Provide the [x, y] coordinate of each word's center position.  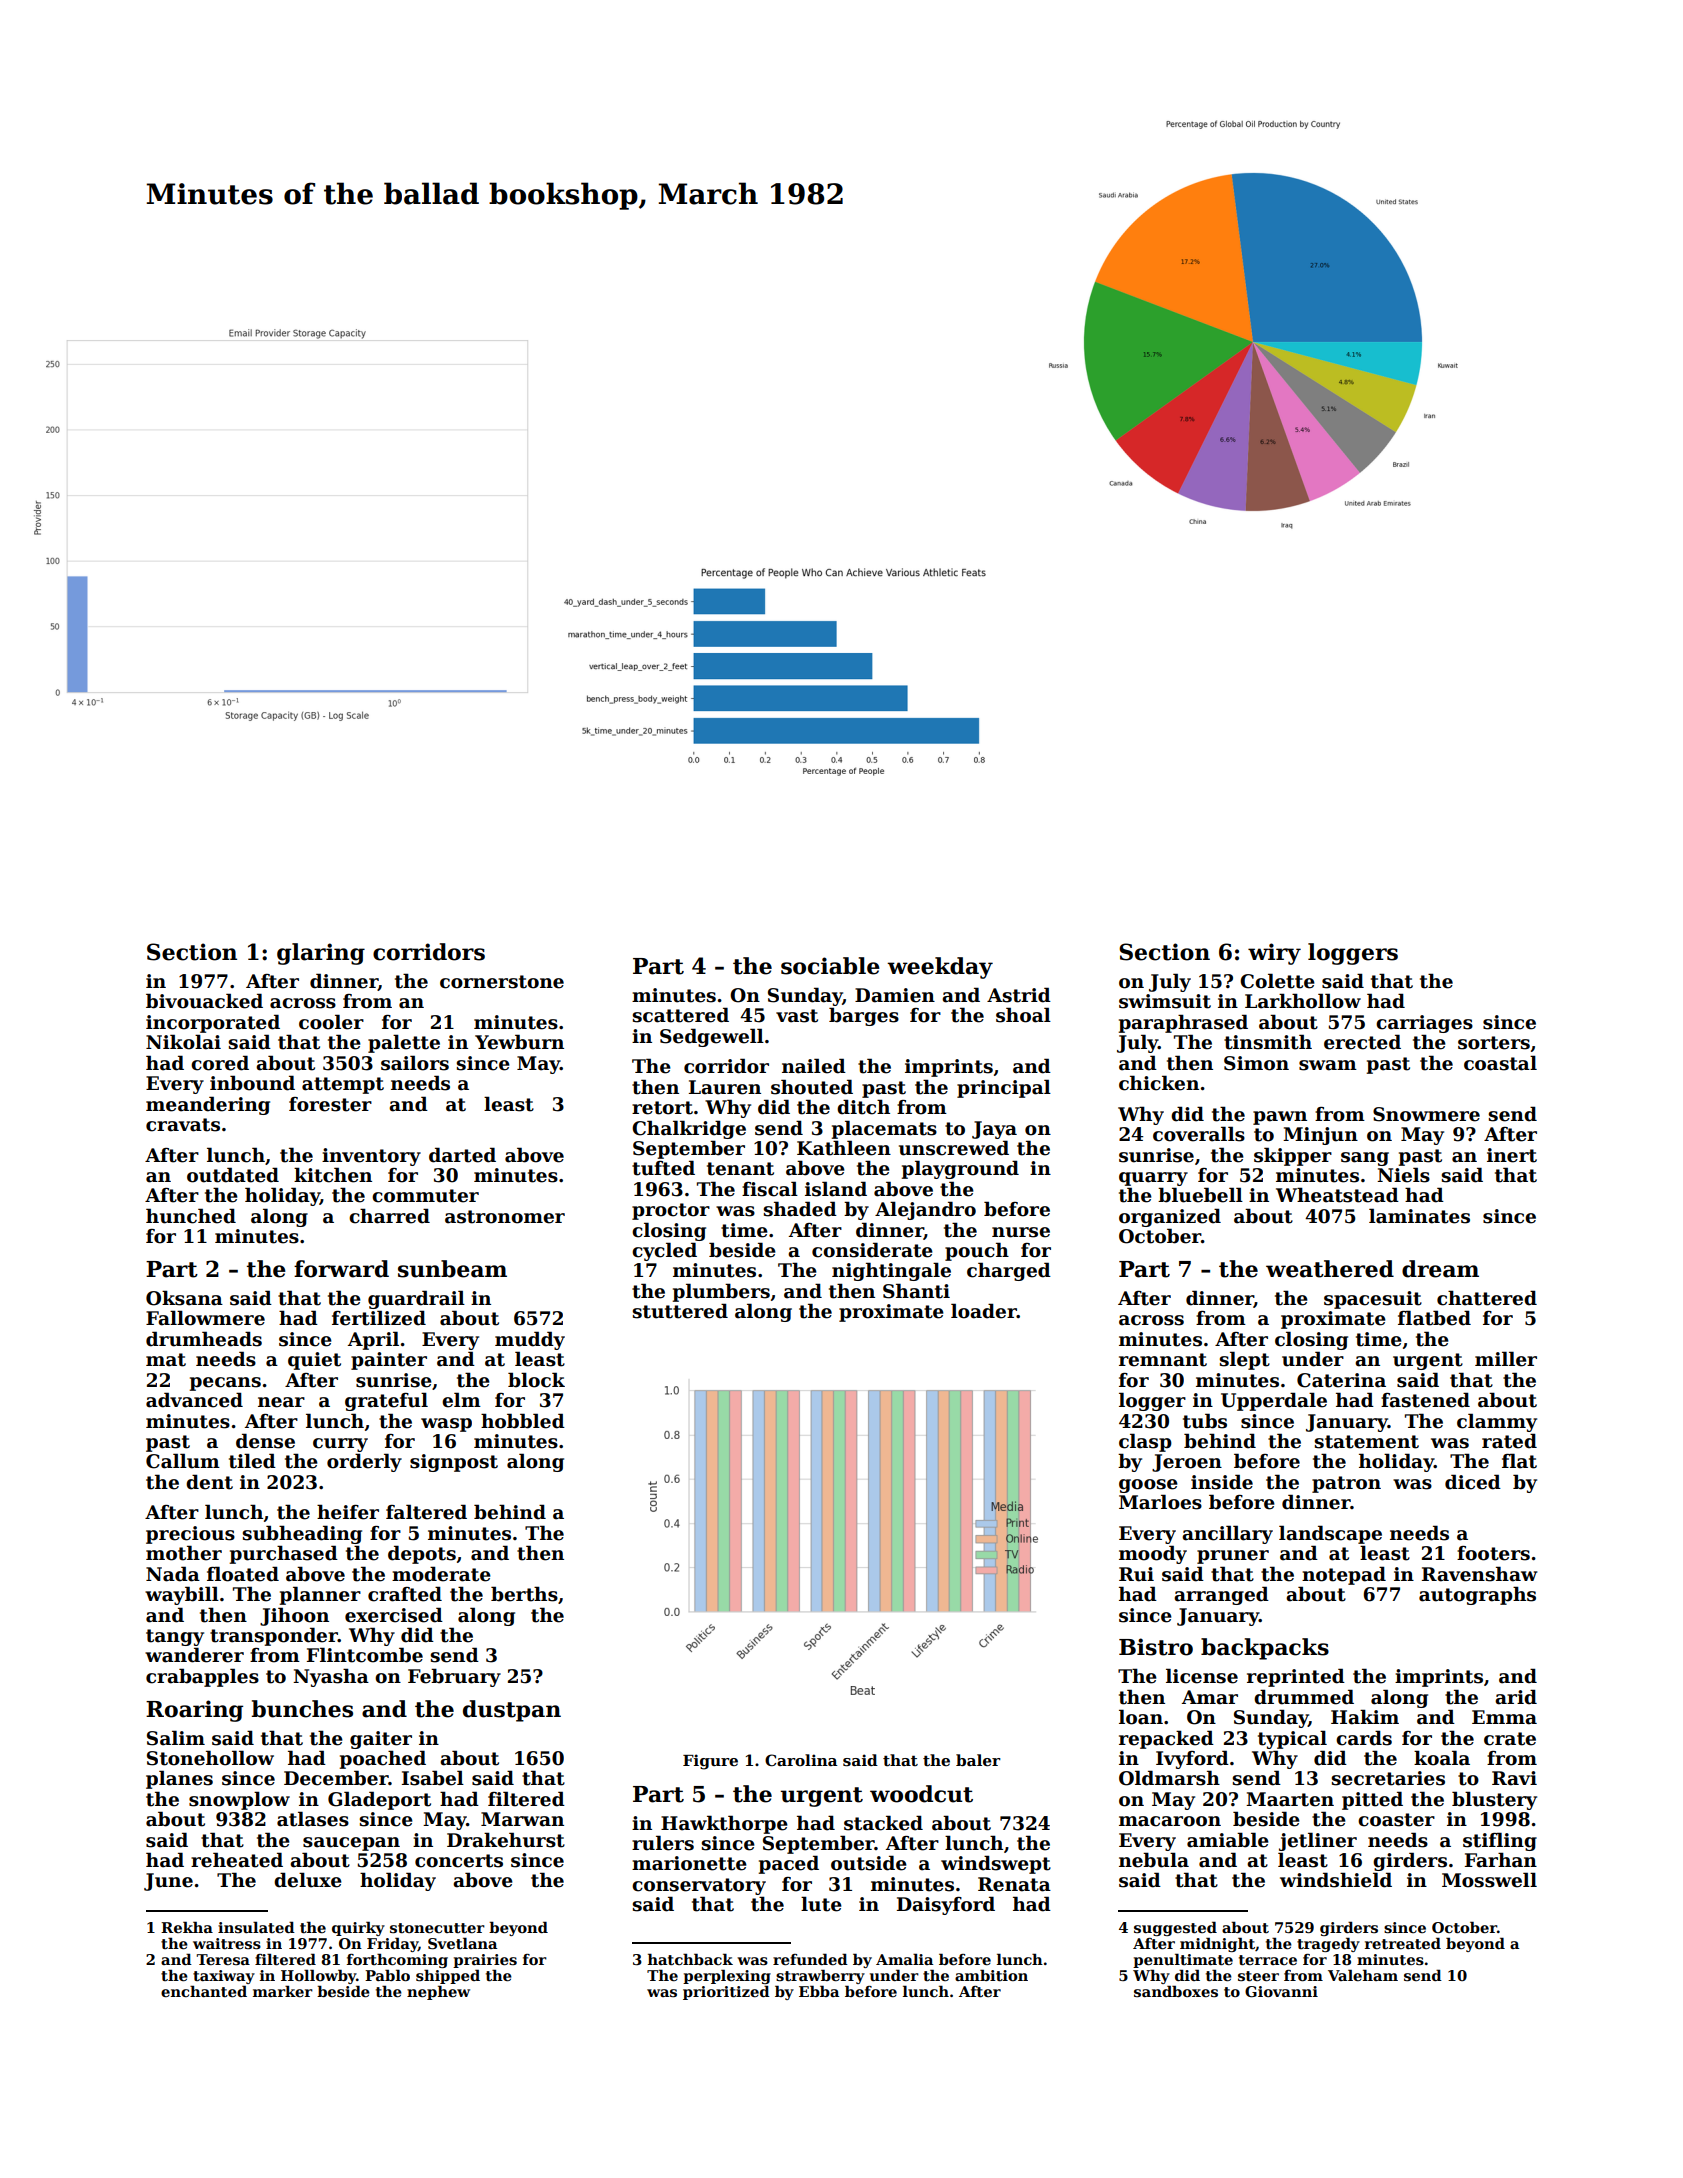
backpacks [1265, 1649]
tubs [1205, 1421]
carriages [1424, 1024]
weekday [940, 968]
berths [524, 1594]
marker [283, 1991]
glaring [321, 954]
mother [184, 1553]
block [536, 1380]
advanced [194, 1400]
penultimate [1183, 1960]
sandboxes [1176, 1991]
